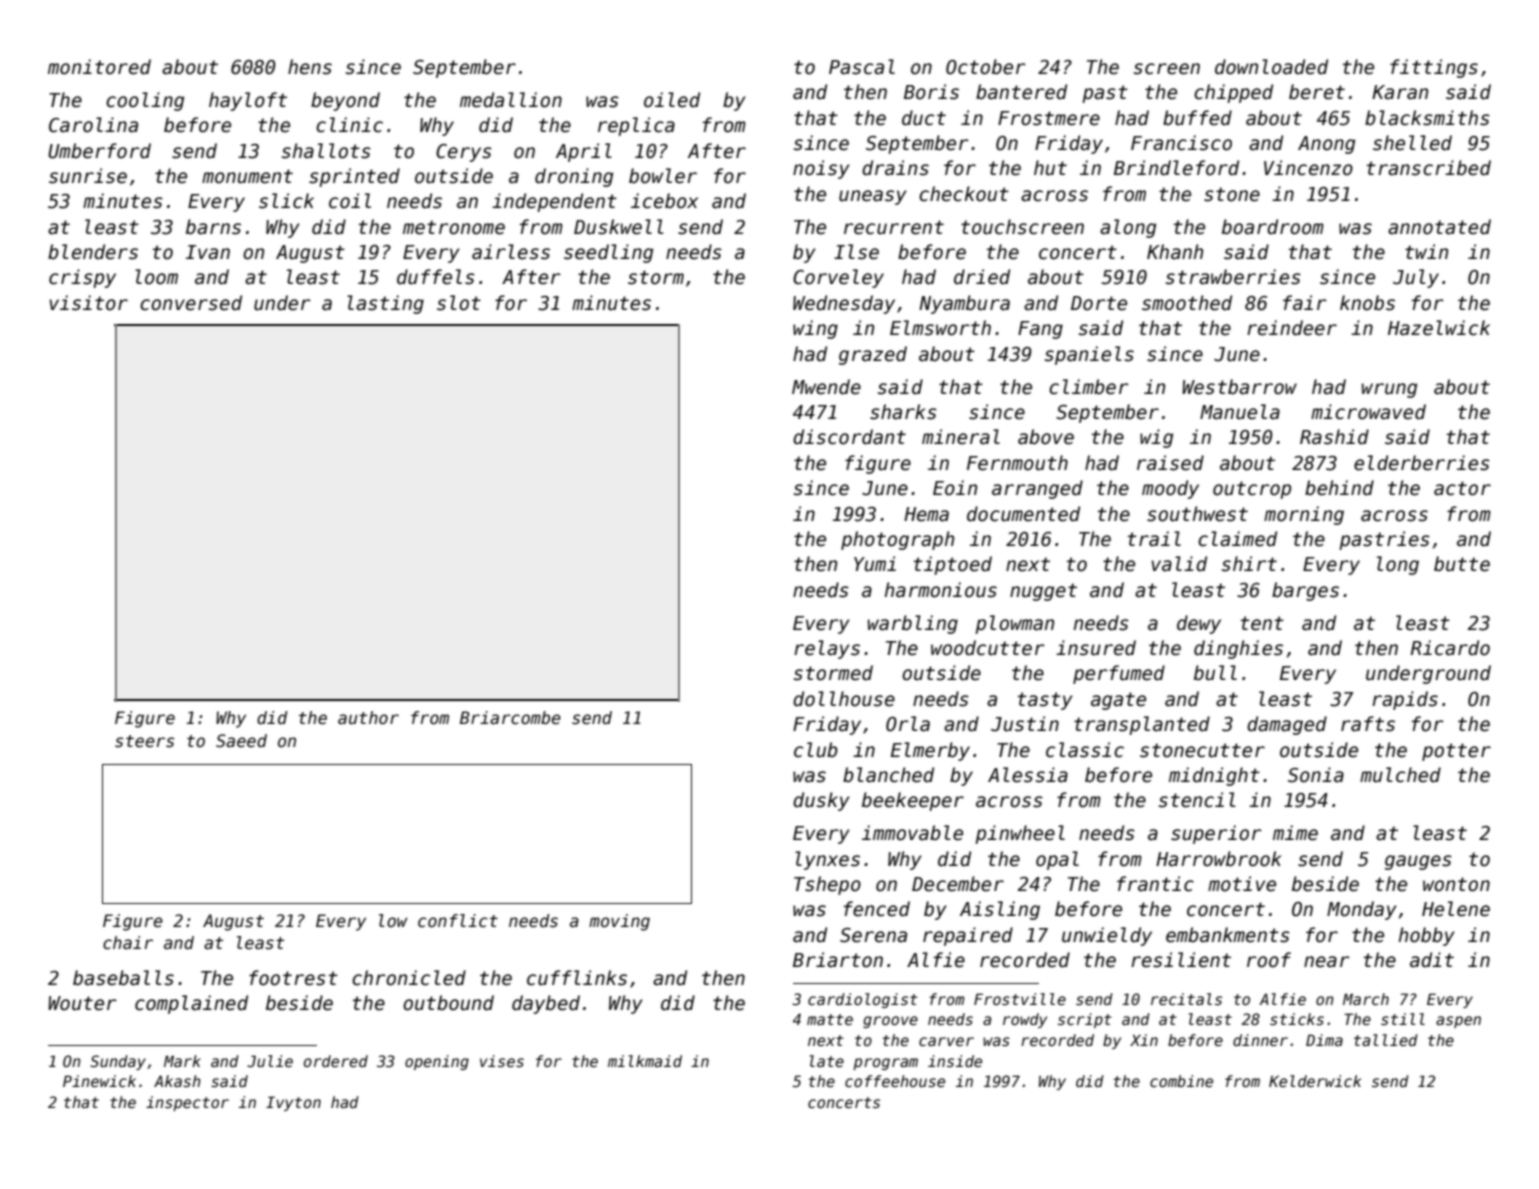  Describe the element at coordinates (986, 67) in the screenshot. I see `October` at that location.
